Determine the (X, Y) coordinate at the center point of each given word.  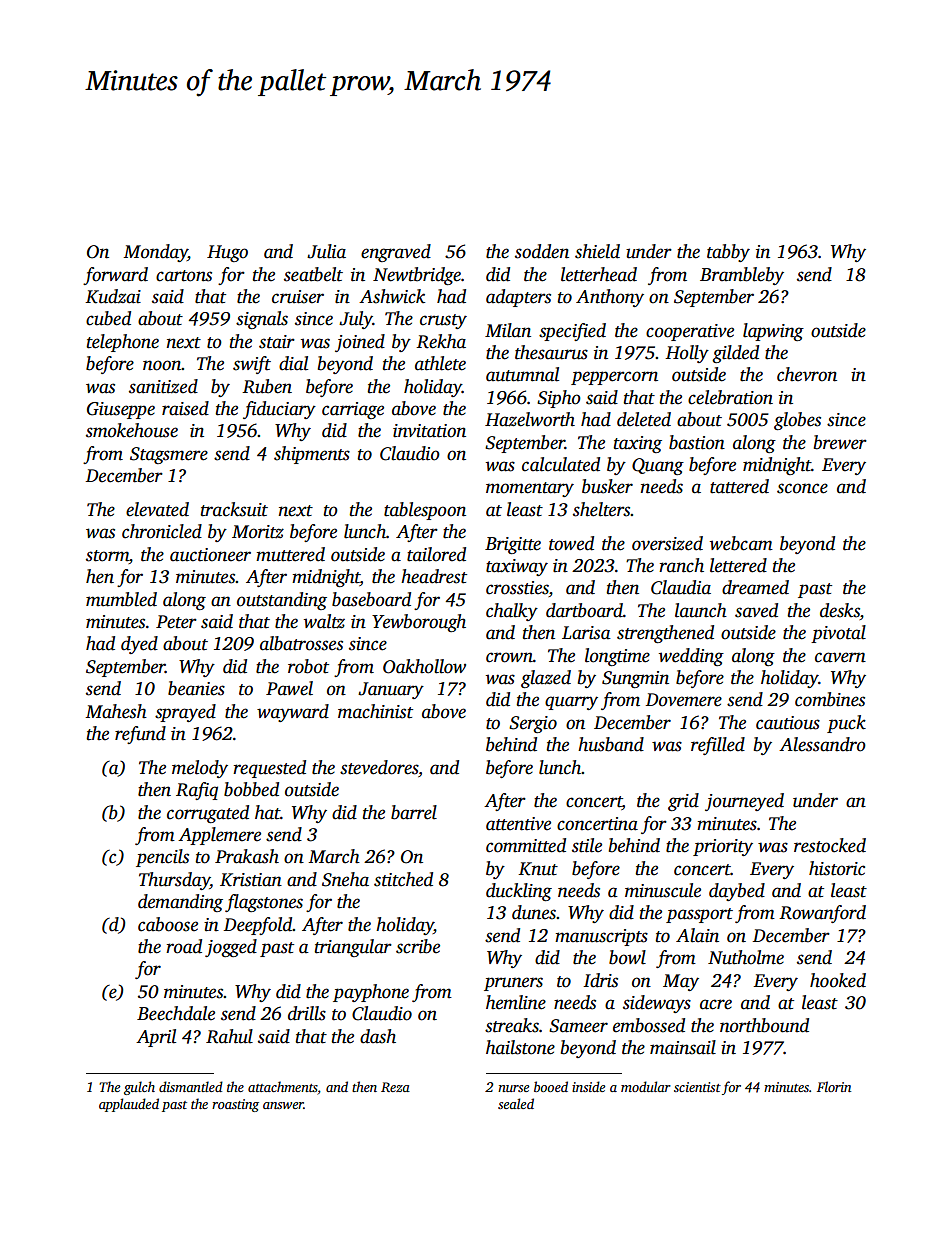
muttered (290, 554)
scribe (418, 946)
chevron (807, 374)
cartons (184, 276)
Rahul (229, 1036)
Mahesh (116, 711)
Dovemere (684, 700)
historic (837, 868)
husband (611, 744)
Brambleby (742, 276)
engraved (396, 253)
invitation (429, 431)
